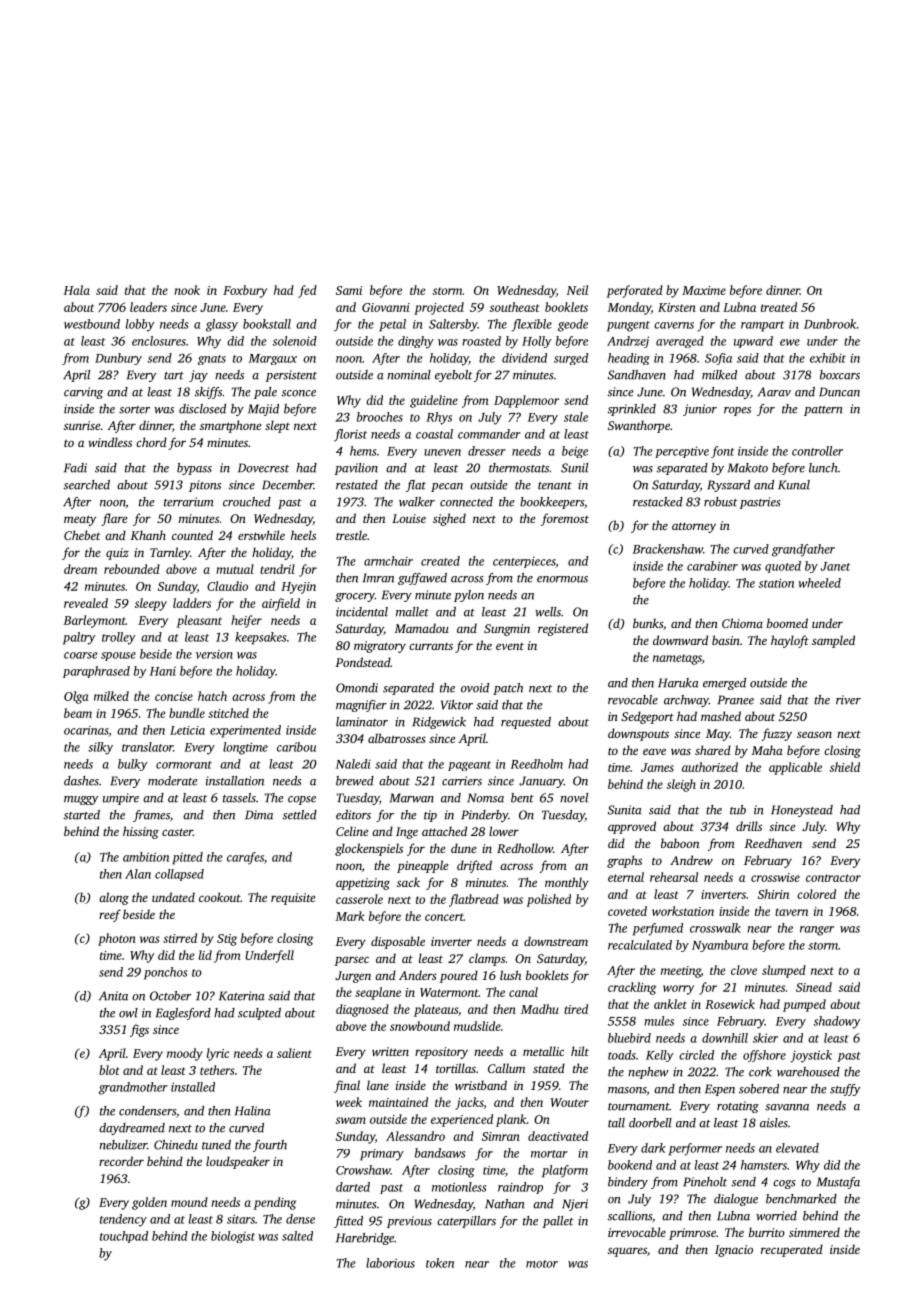 This document has width=924, height=1308. What do you see at coordinates (81, 655) in the document?
I see `coarse` at bounding box center [81, 655].
